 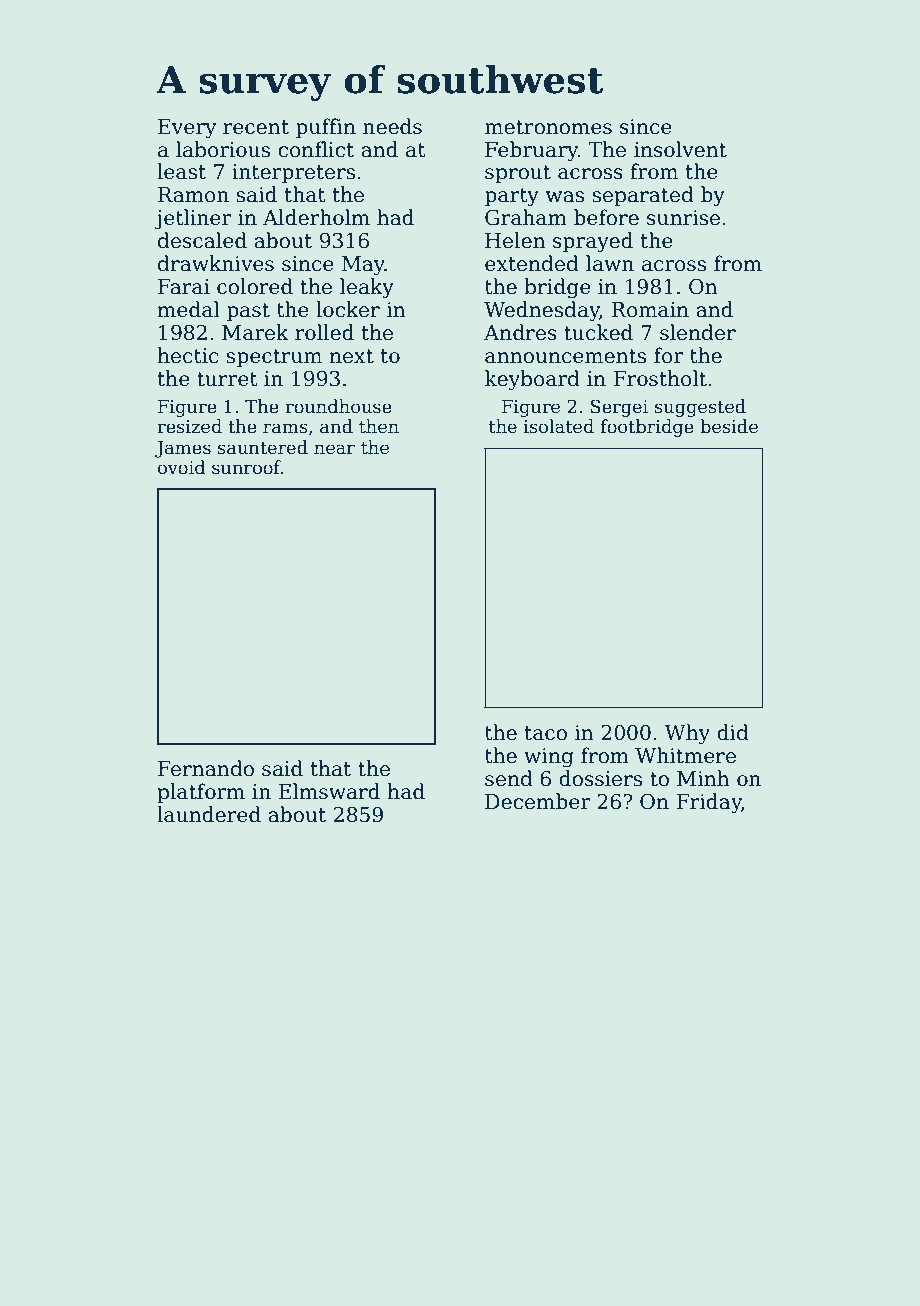 What do you see at coordinates (733, 732) in the screenshot?
I see `did` at bounding box center [733, 732].
